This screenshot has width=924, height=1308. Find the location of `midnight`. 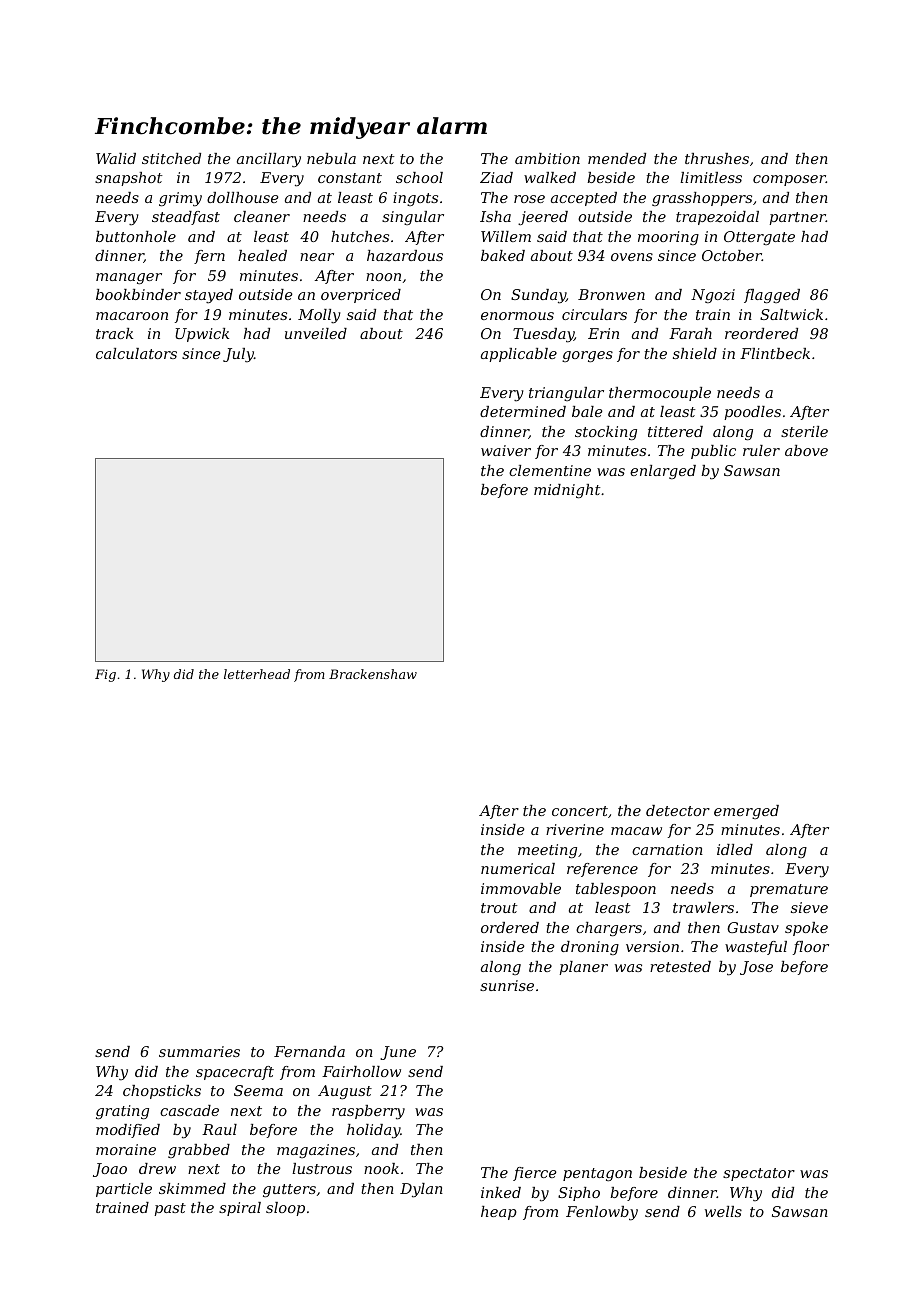

midnight is located at coordinates (567, 491).
